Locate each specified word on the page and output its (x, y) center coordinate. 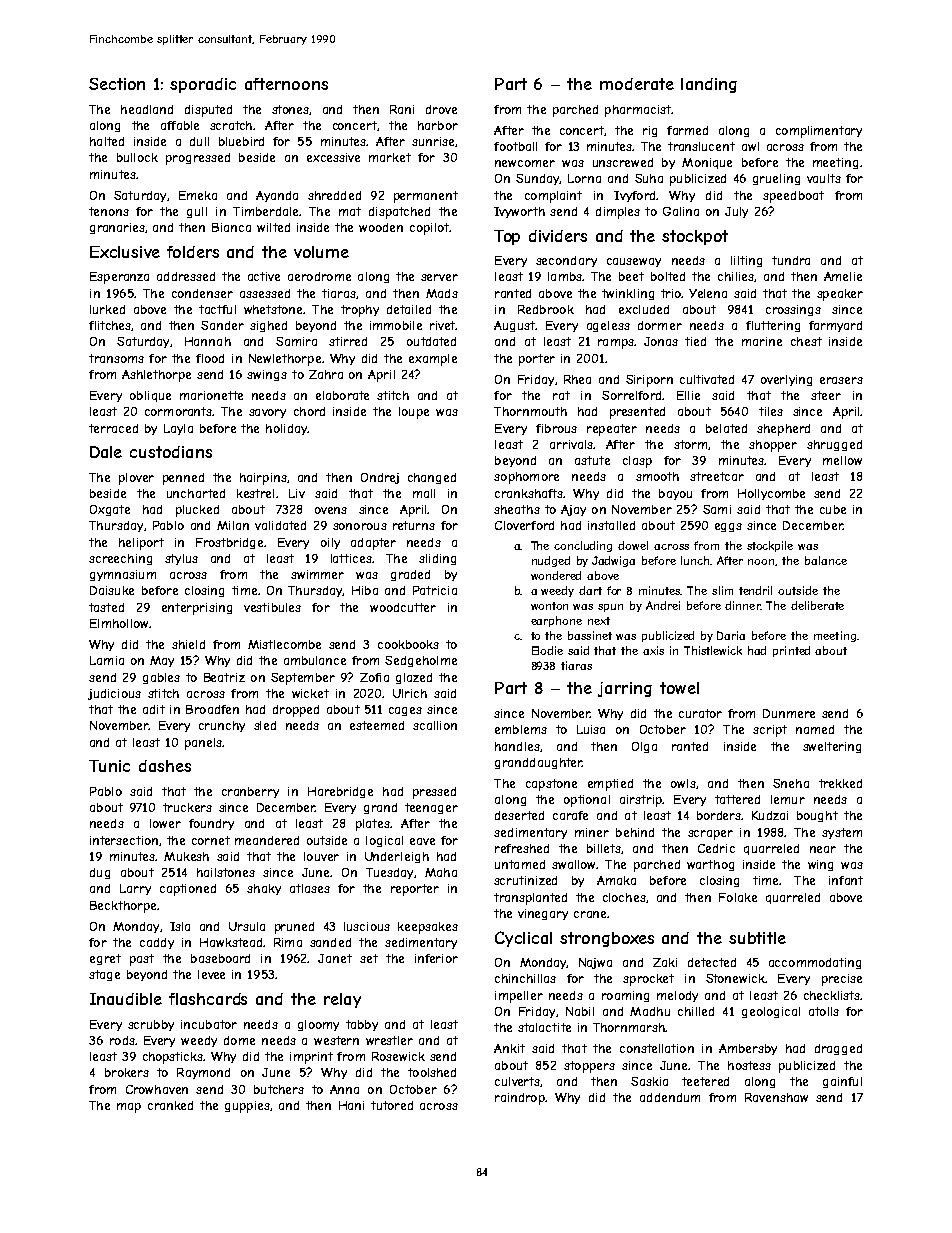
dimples (618, 213)
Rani (402, 109)
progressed (198, 159)
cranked (170, 1105)
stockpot (695, 237)
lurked (107, 309)
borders (719, 815)
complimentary (819, 132)
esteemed (377, 725)
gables (161, 678)
